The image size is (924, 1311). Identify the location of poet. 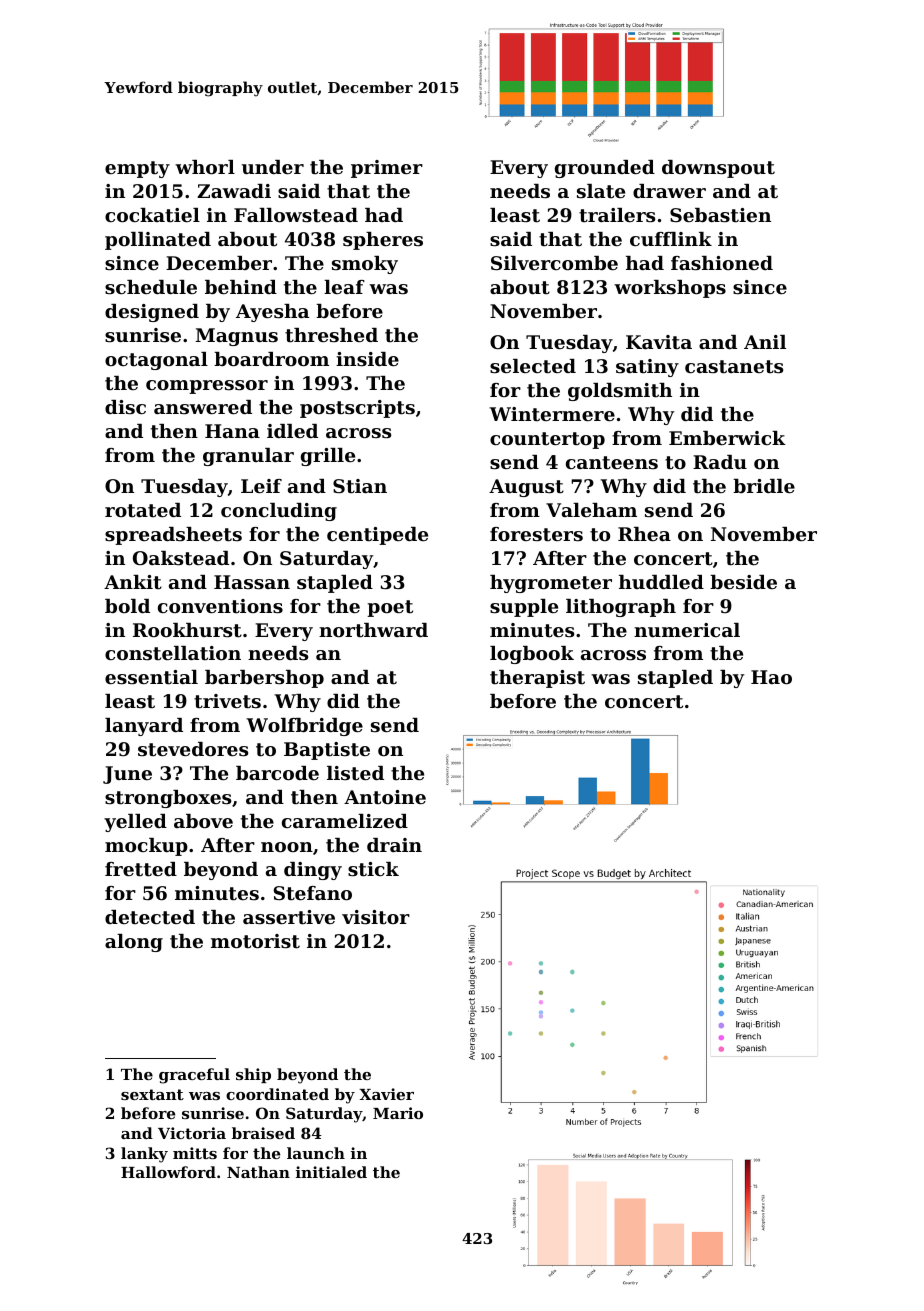
(390, 608).
